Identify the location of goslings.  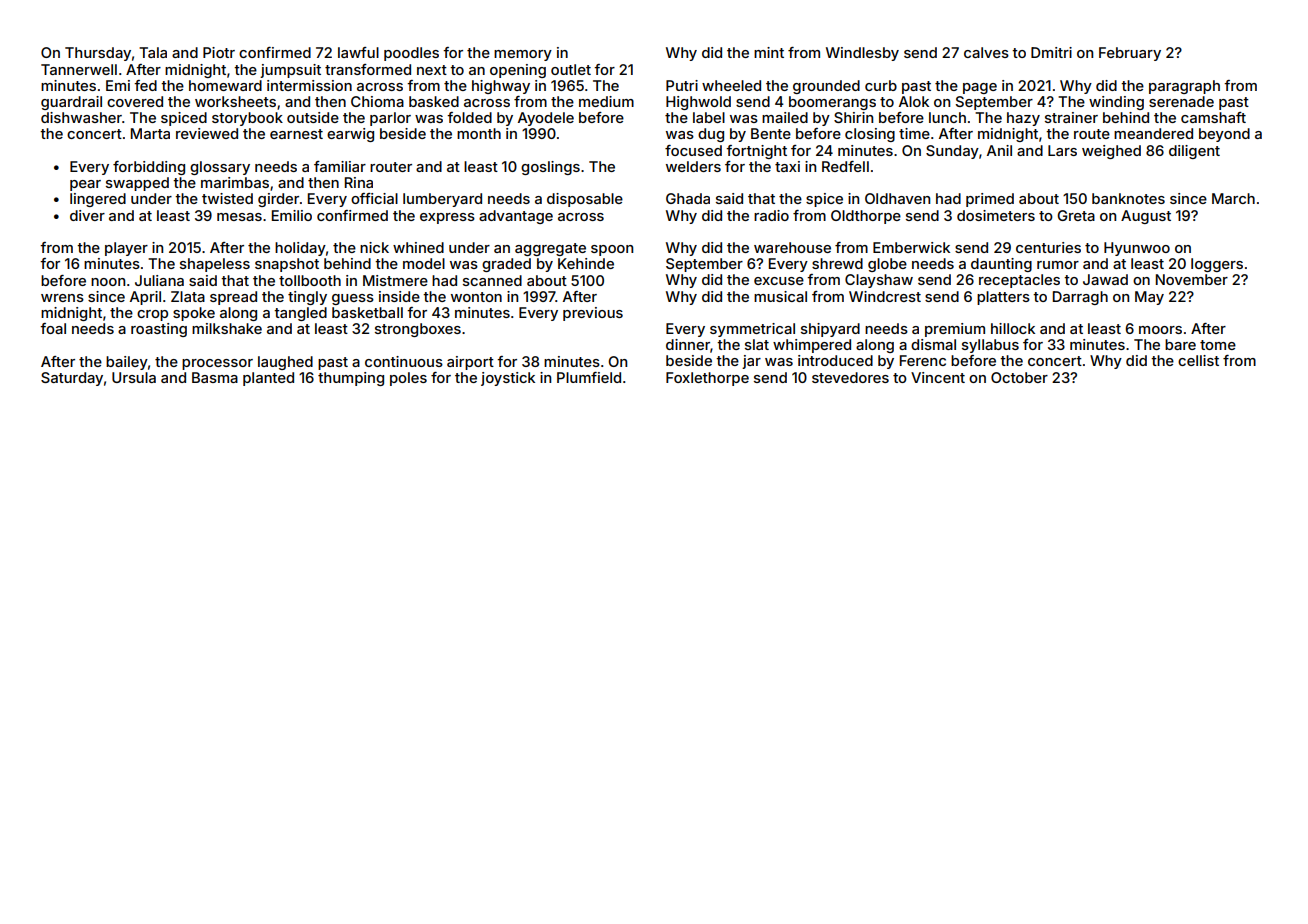
(550, 168).
